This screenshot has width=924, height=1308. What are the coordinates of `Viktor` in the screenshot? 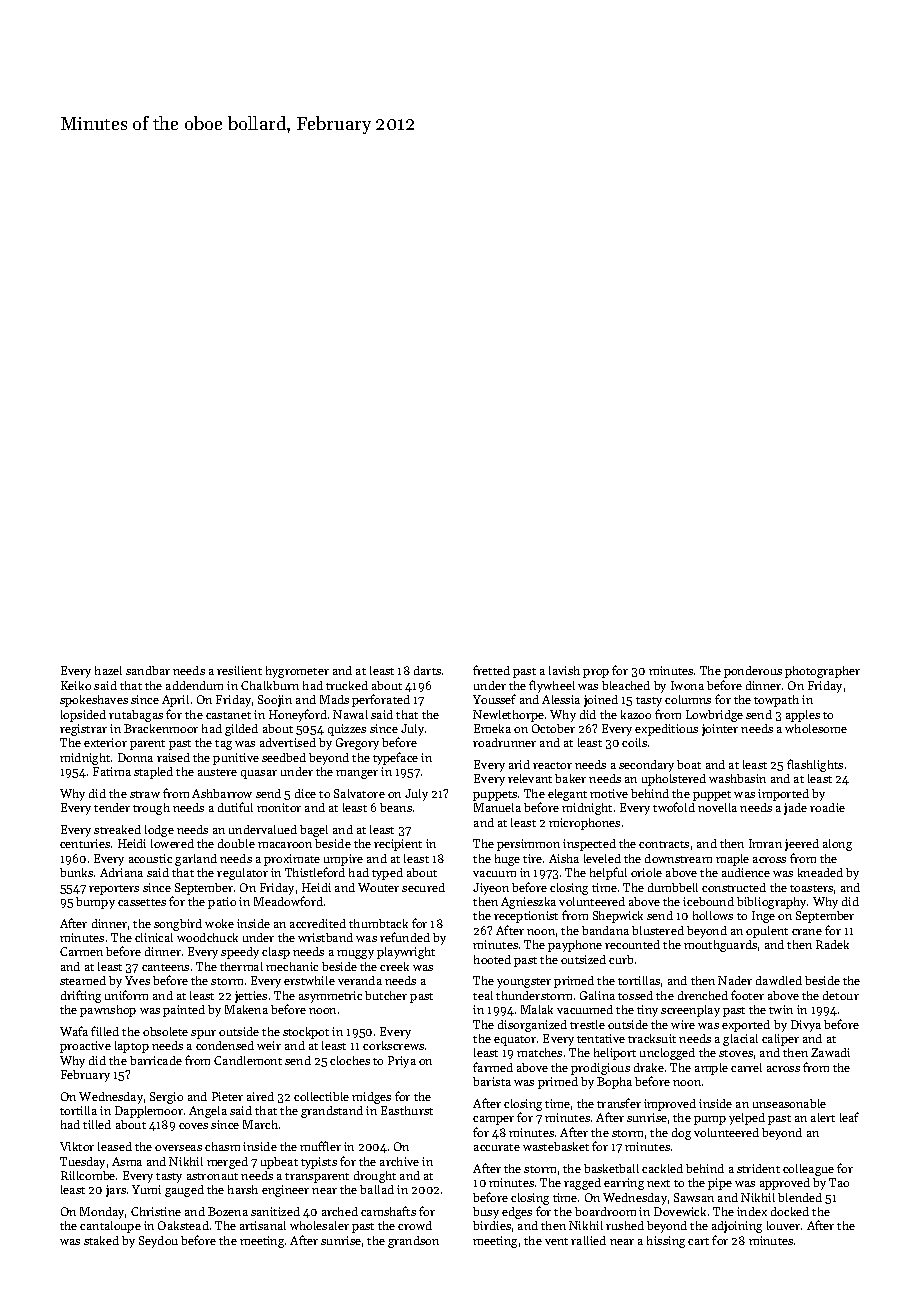 It's located at (77, 1146).
